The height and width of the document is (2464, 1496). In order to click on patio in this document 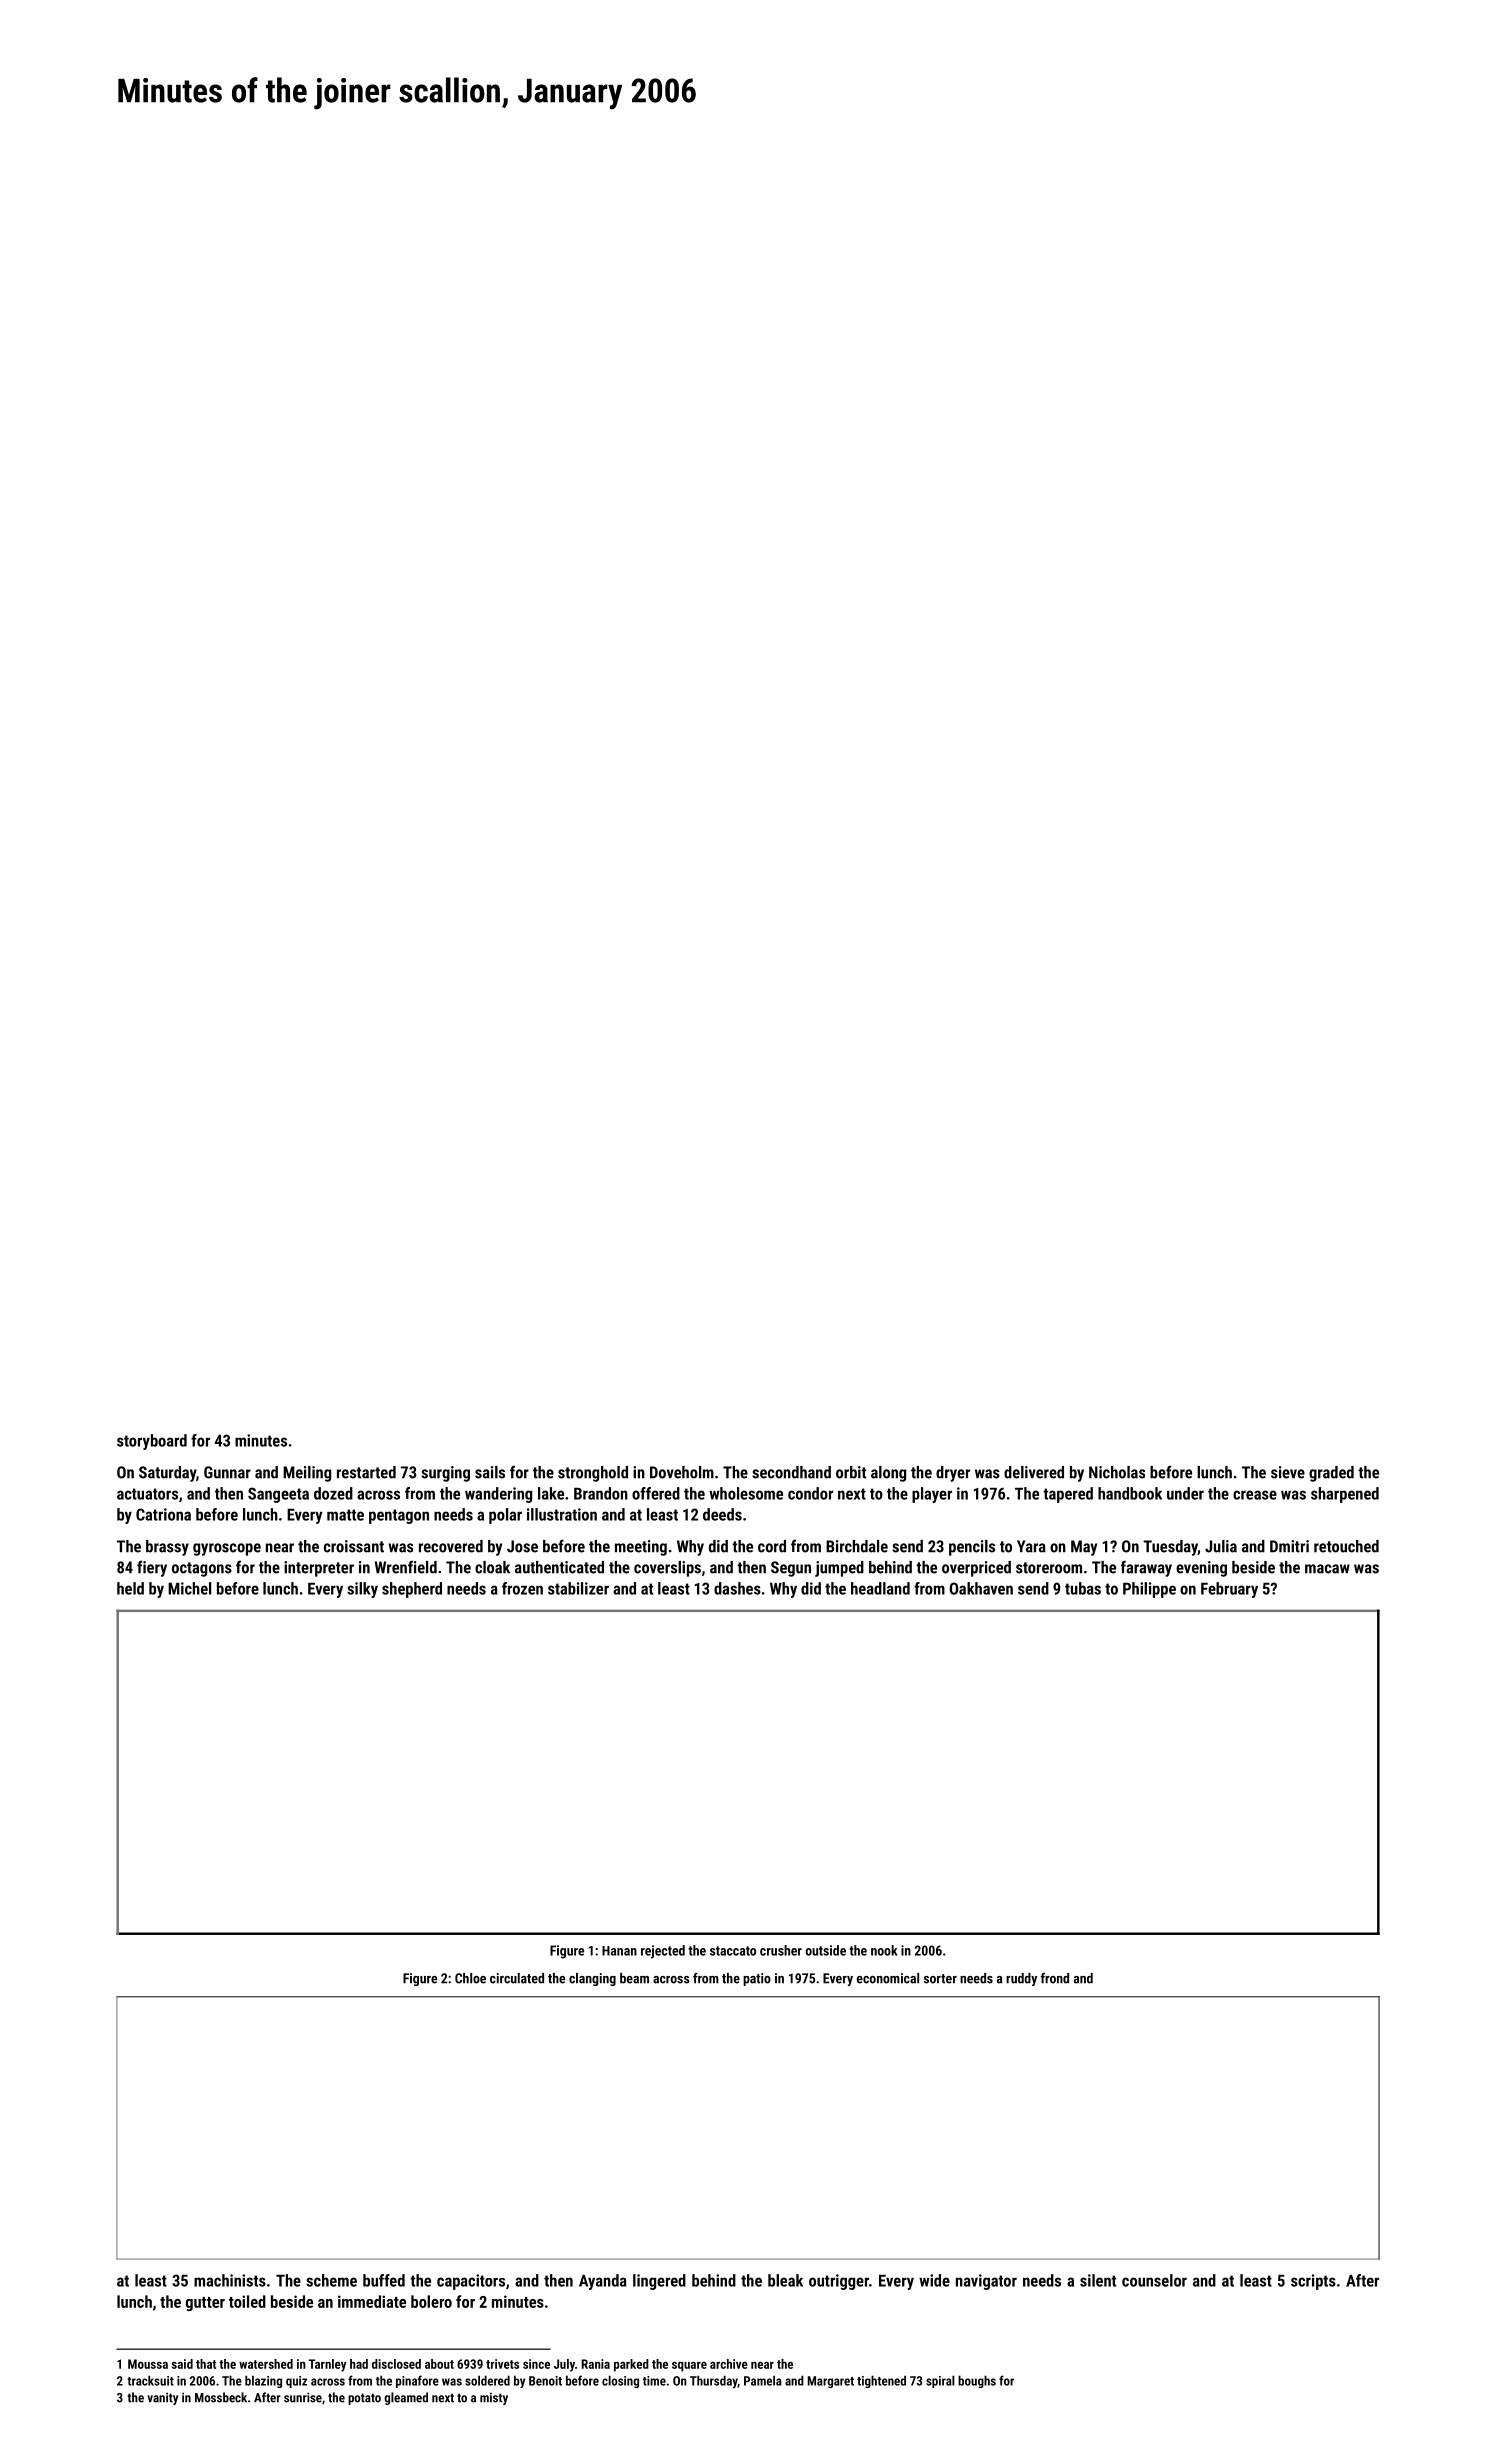, I will do `click(757, 1979)`.
